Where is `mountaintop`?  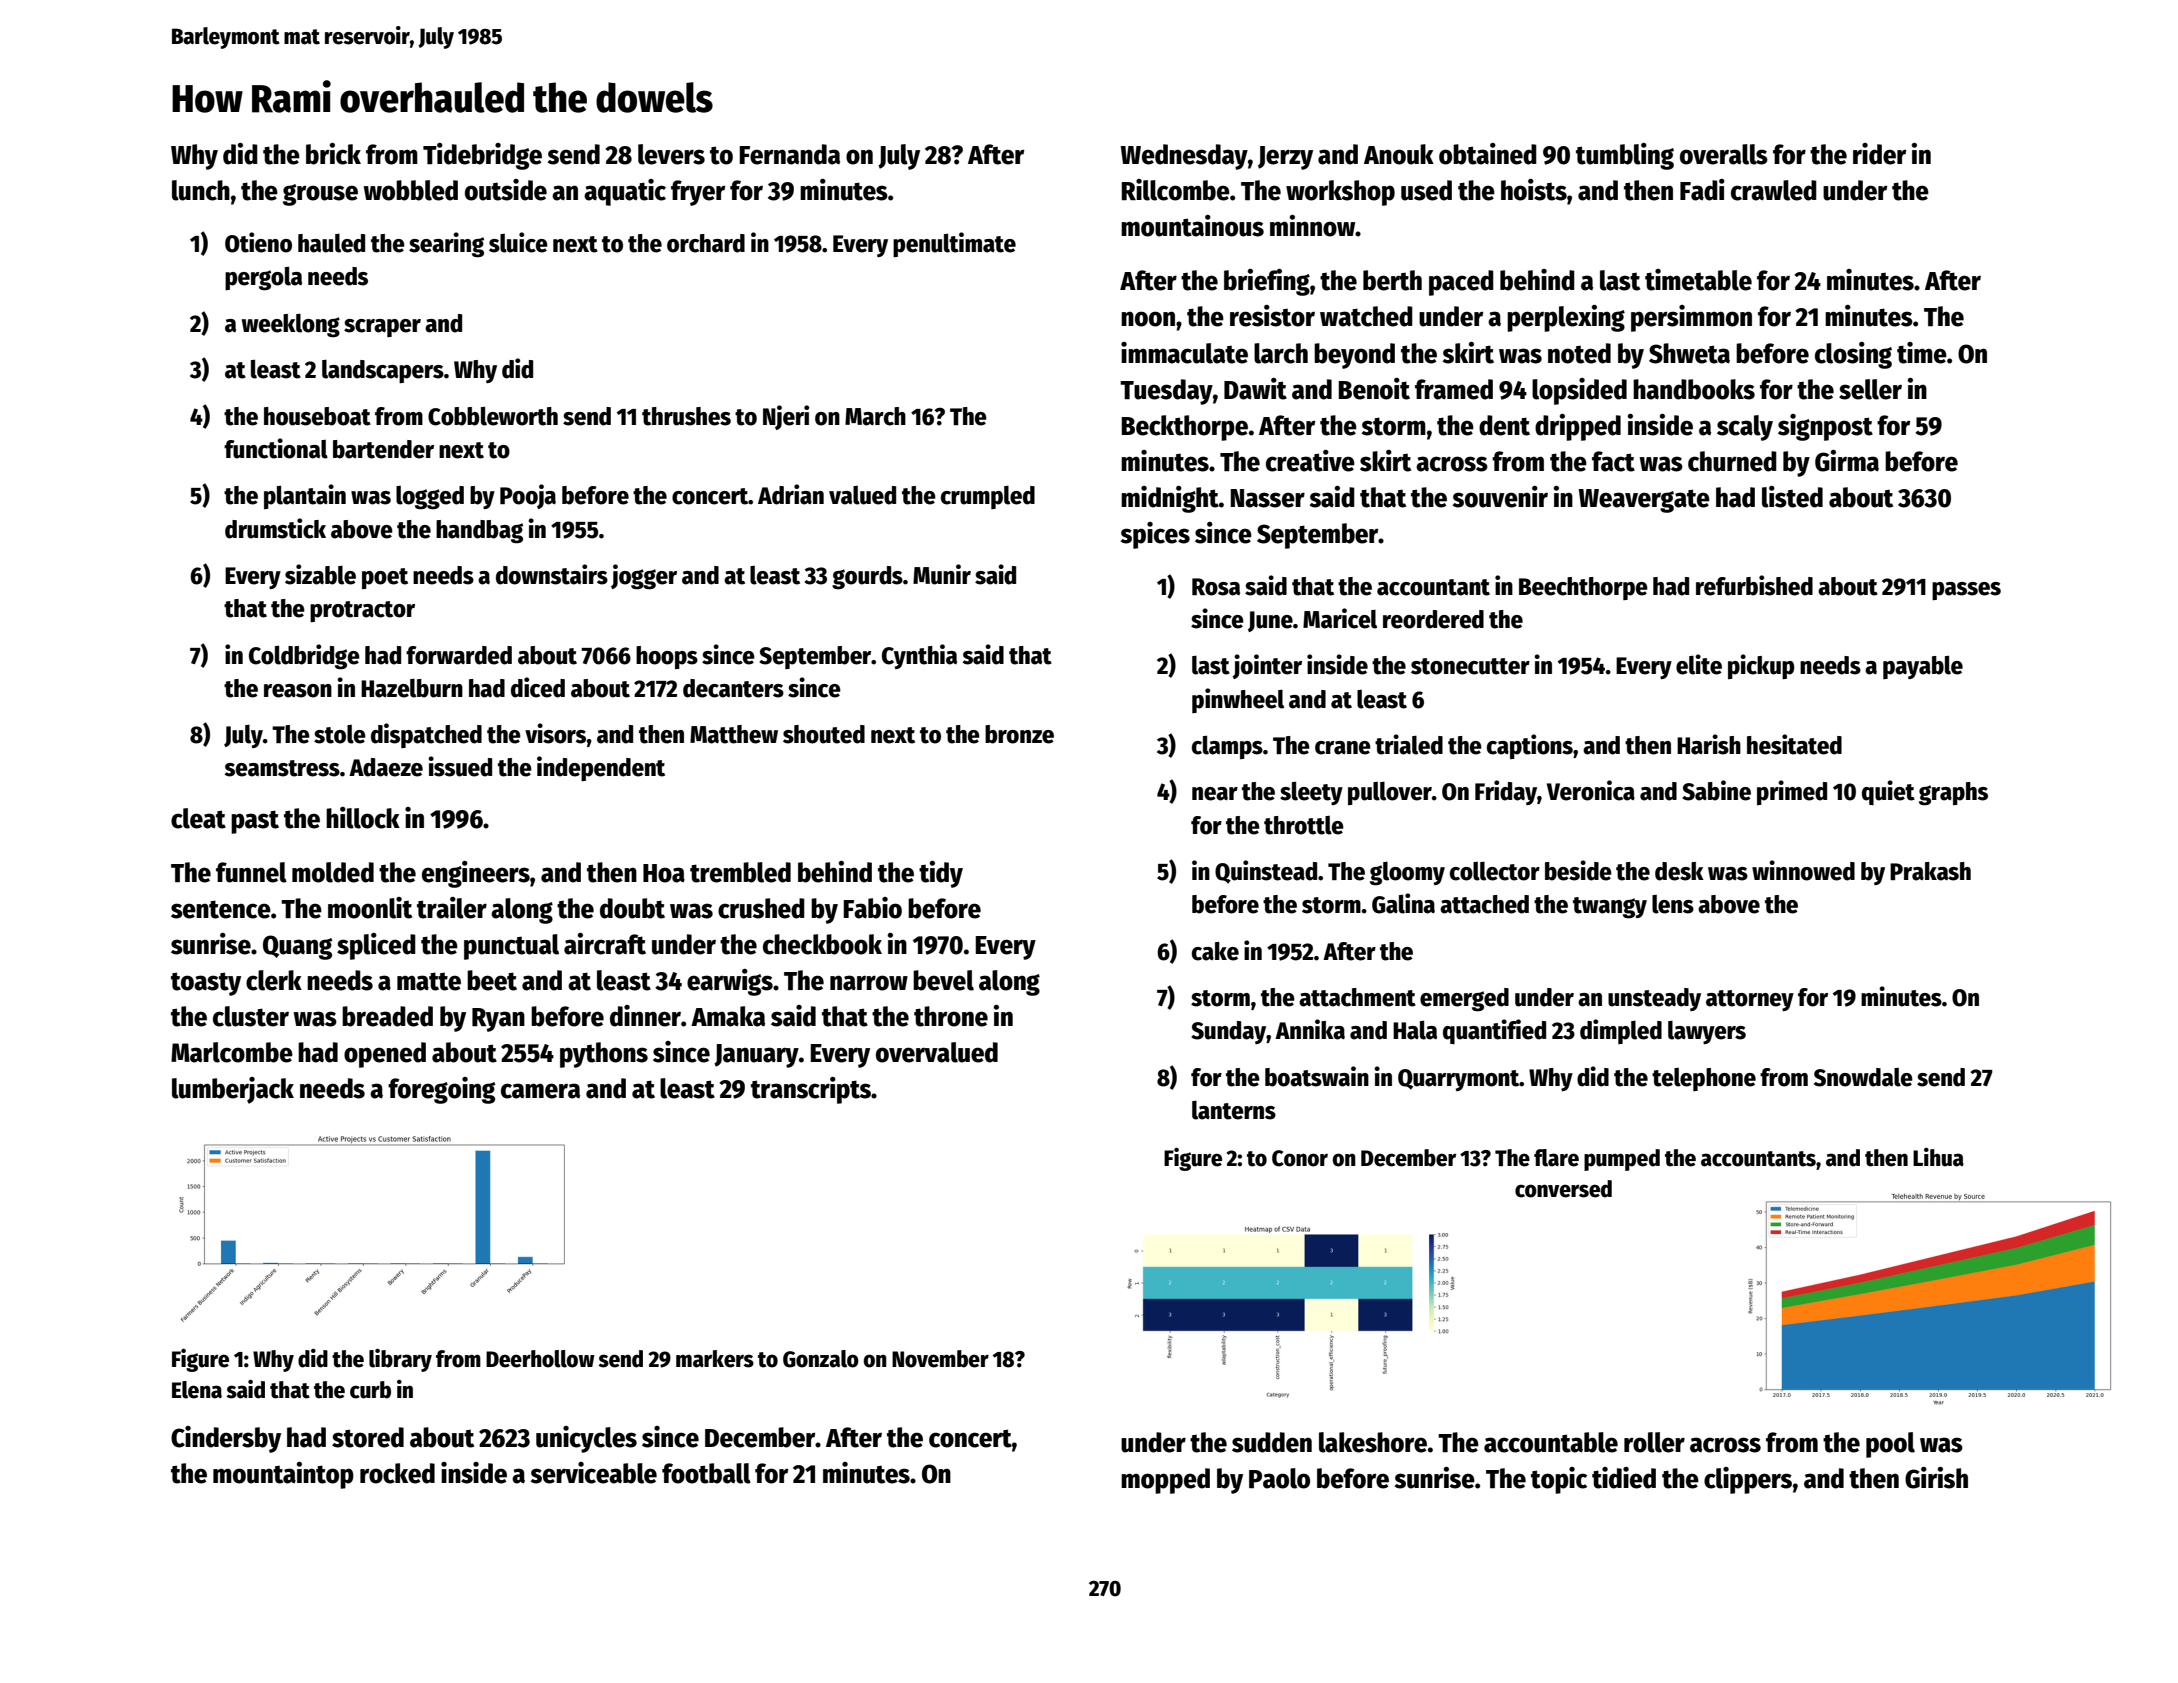
mountaintop is located at coordinates (283, 1475).
